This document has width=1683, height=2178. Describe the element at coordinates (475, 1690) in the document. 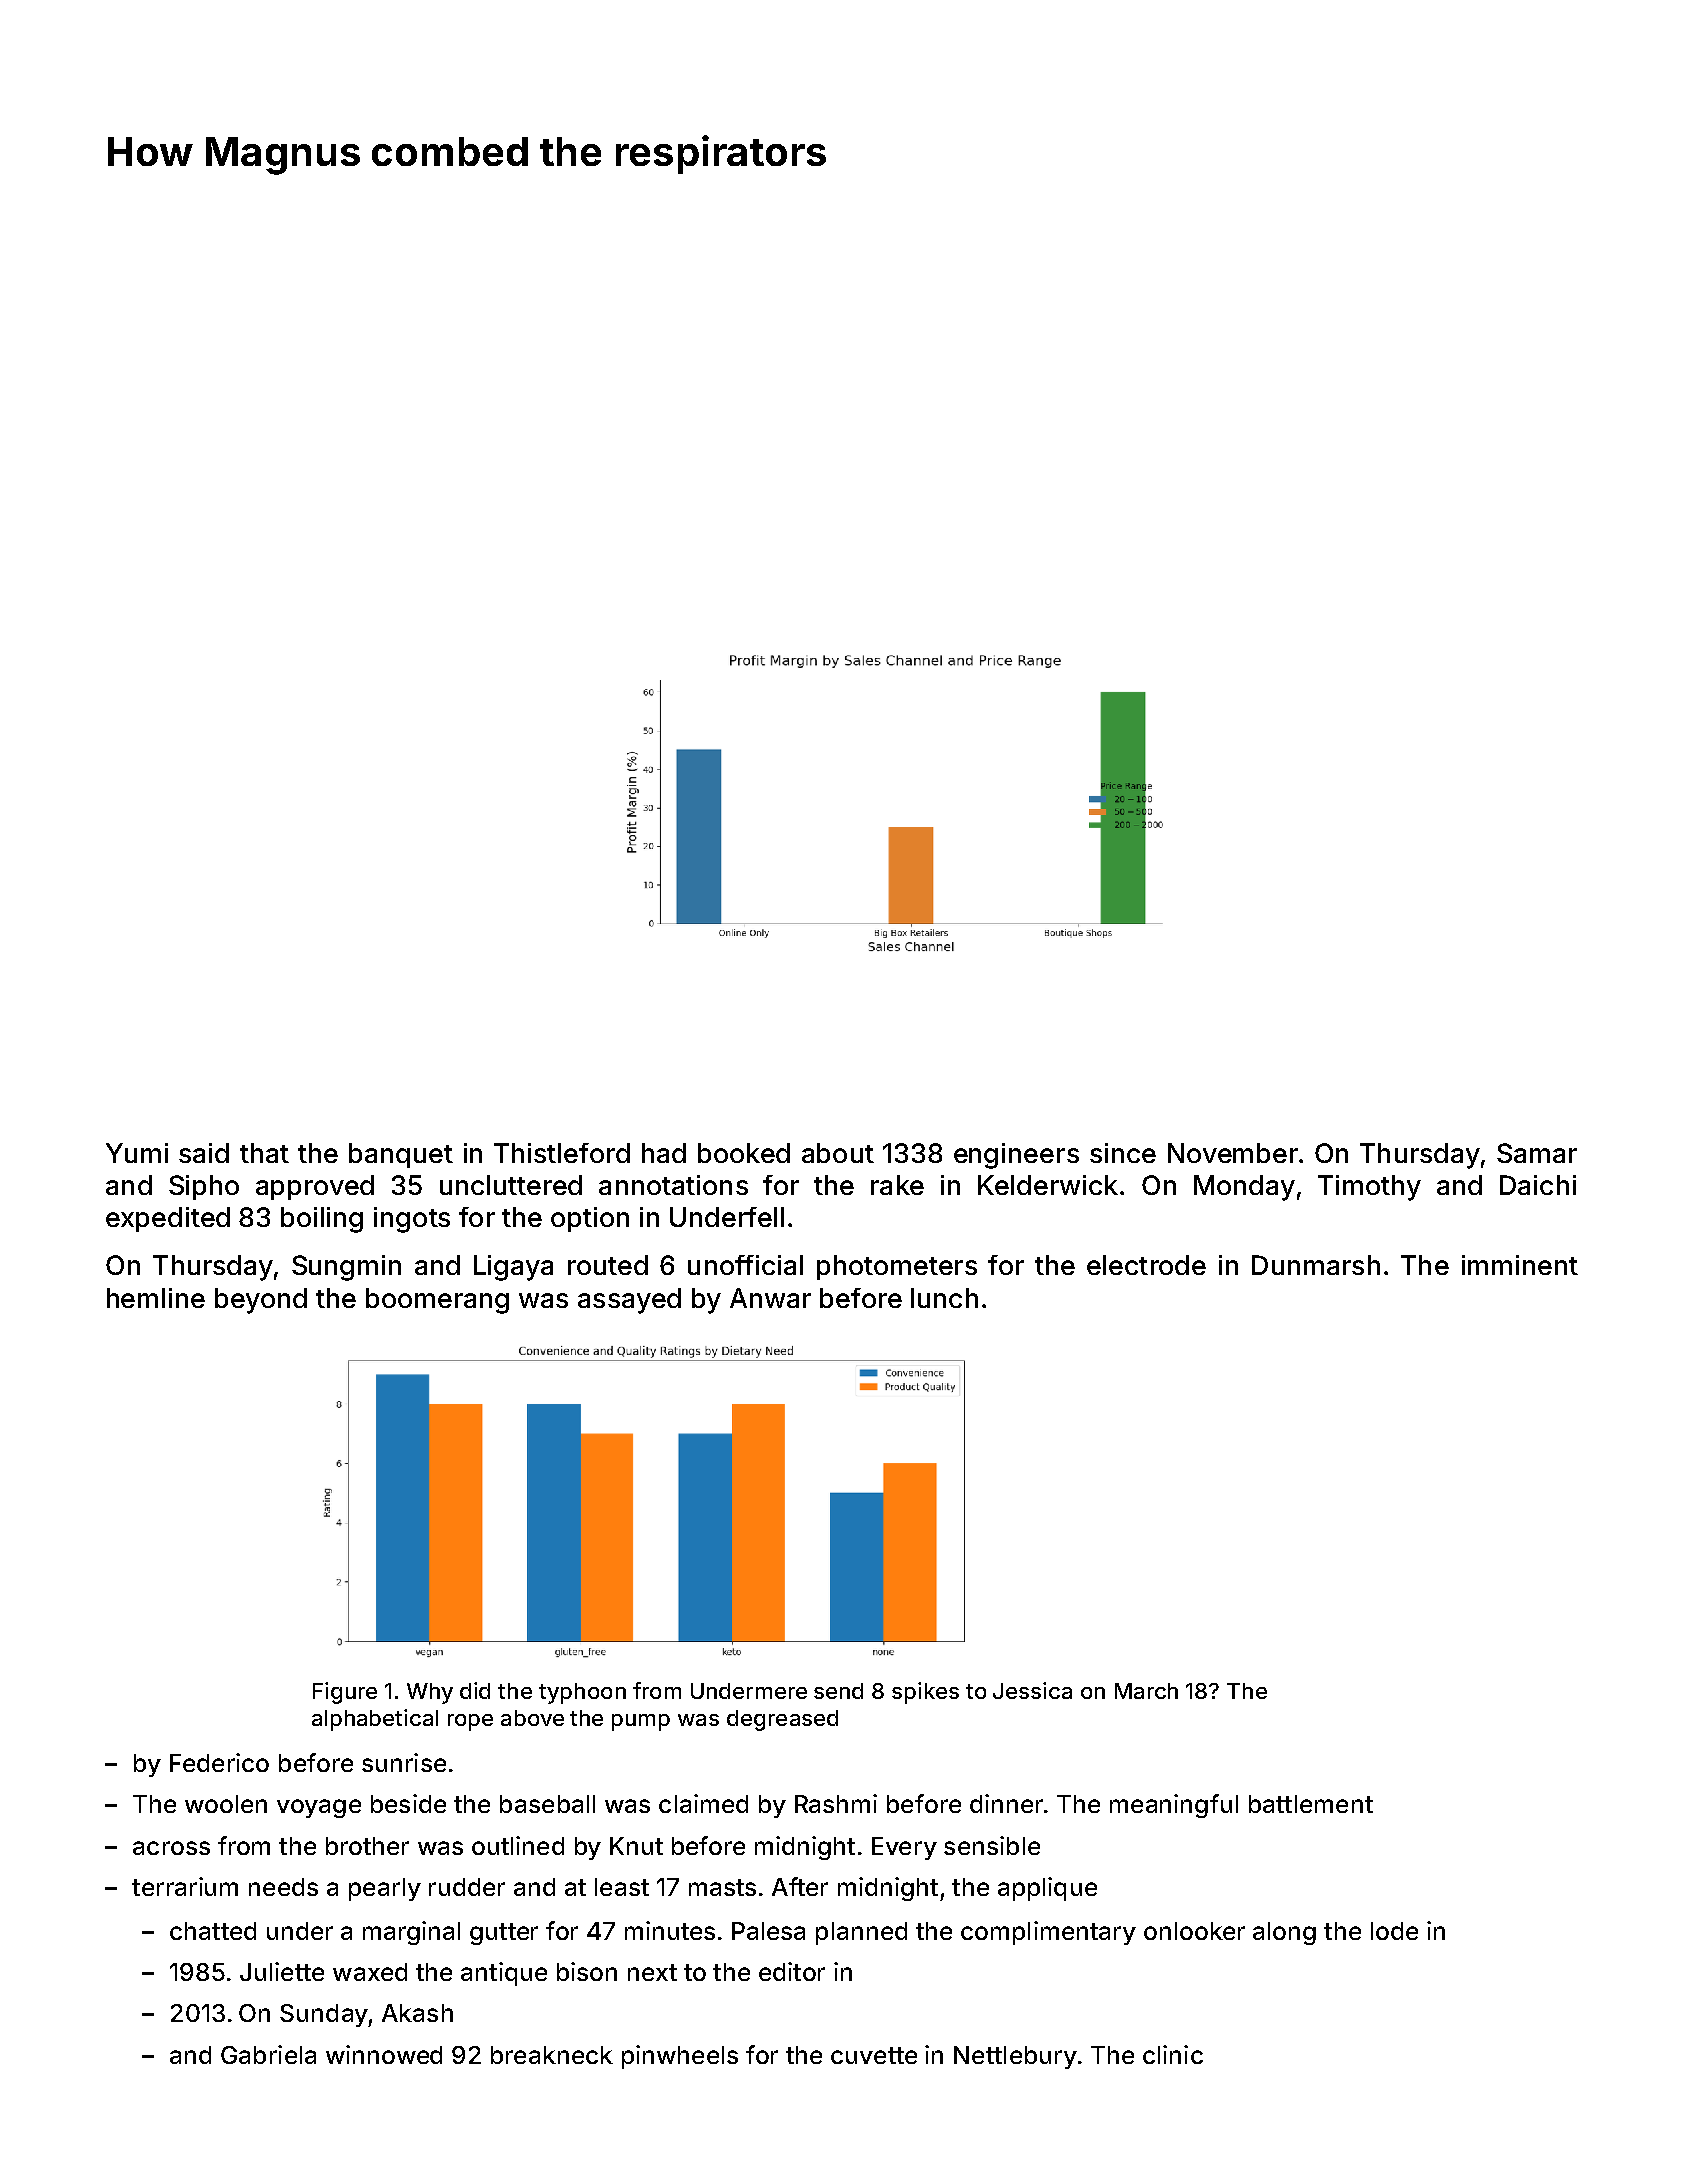

I see `did` at that location.
